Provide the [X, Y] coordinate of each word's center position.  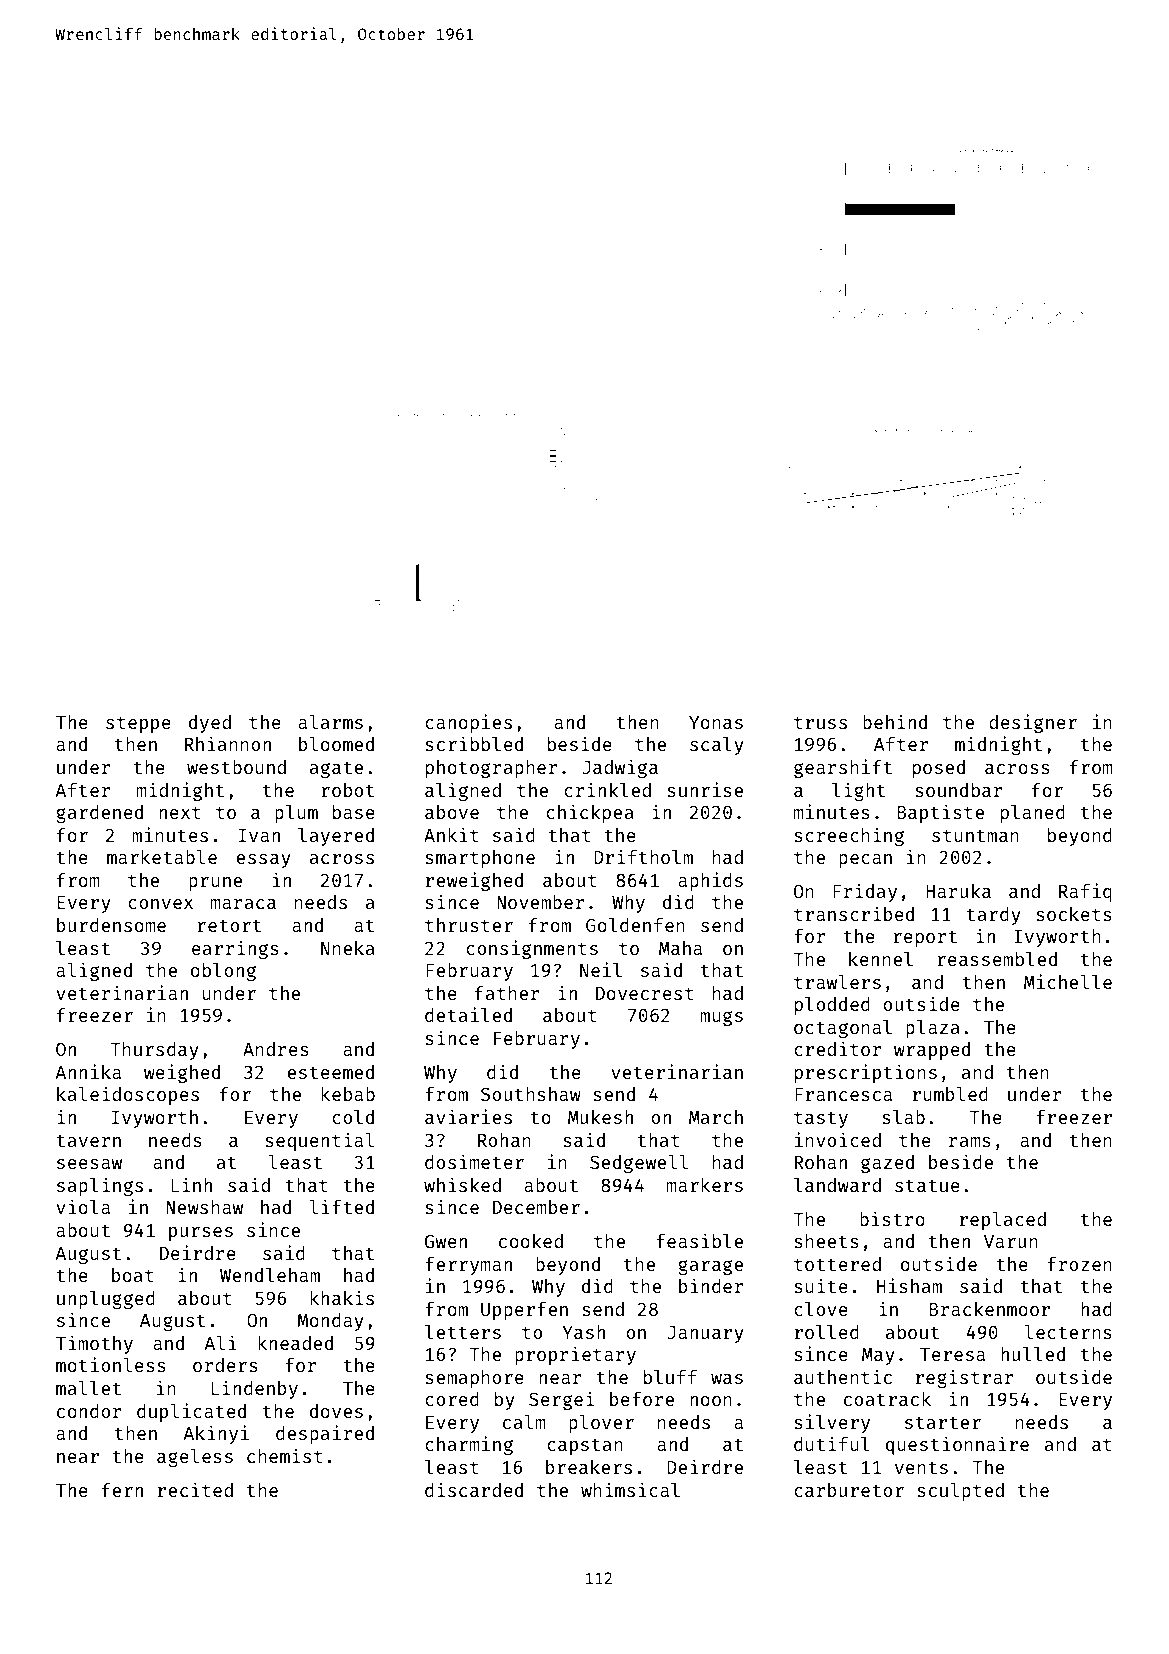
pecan [865, 861]
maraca [243, 904]
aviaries [468, 1116]
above [452, 812]
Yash [583, 1332]
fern [122, 1490]
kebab [348, 1094]
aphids [710, 881]
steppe [138, 724]
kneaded [295, 1343]
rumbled [950, 1094]
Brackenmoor [989, 1309]
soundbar [959, 790]
